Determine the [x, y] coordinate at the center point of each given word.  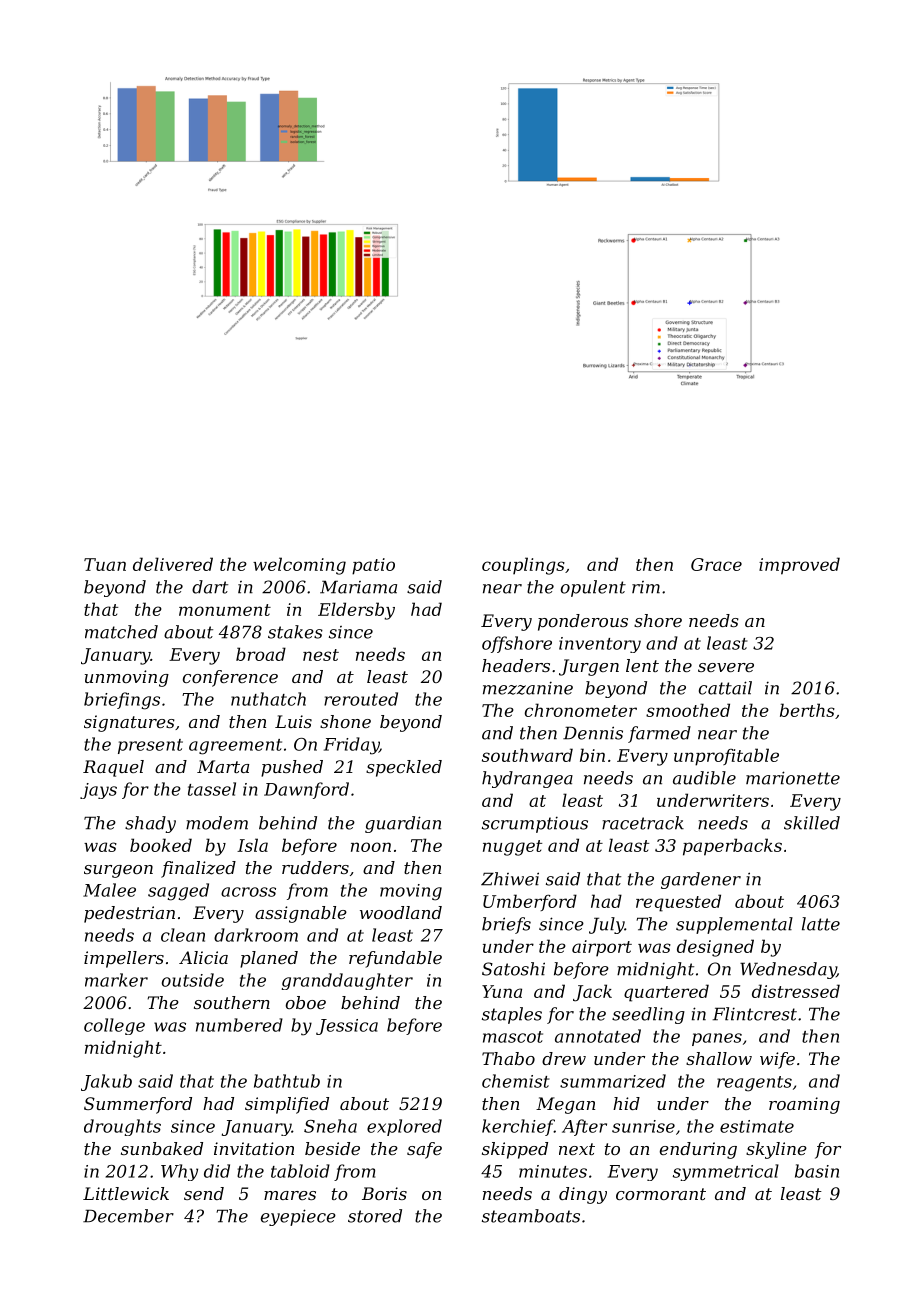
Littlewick [126, 1193]
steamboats [531, 1216]
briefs [506, 925]
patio [373, 566]
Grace [716, 564]
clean [183, 935]
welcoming [299, 566]
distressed [796, 991]
